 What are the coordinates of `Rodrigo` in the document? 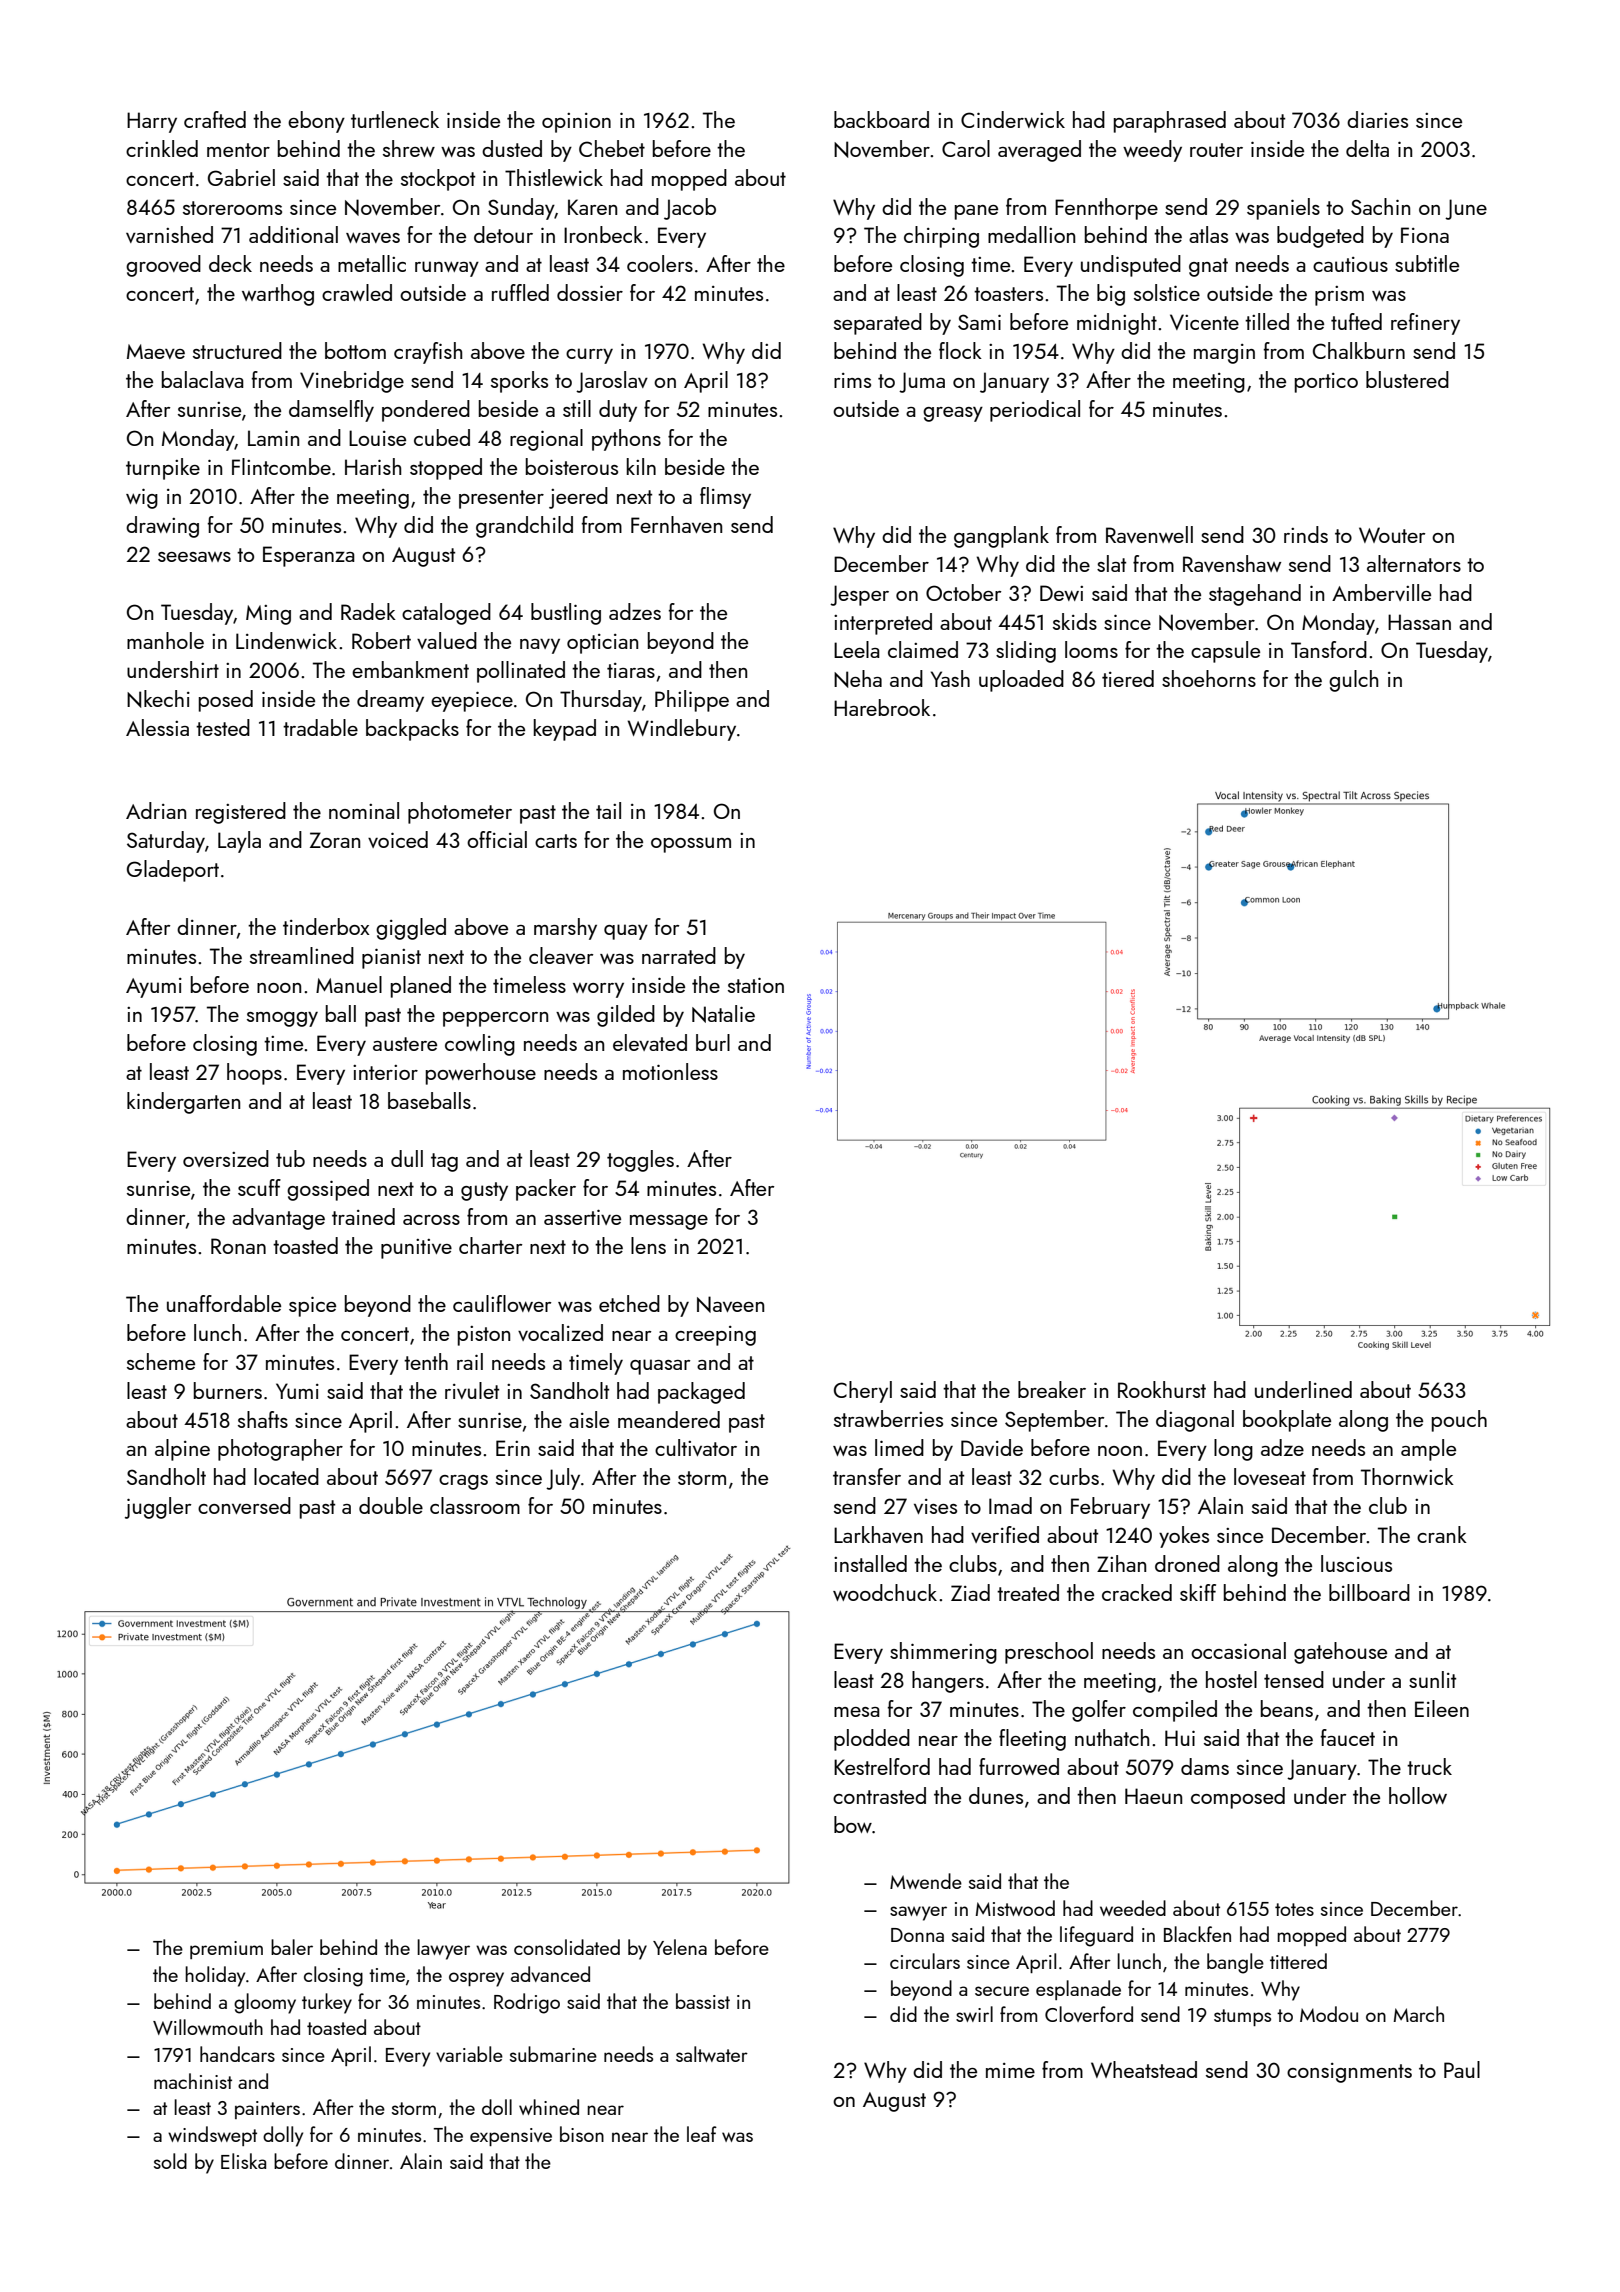 It's located at (527, 2003).
